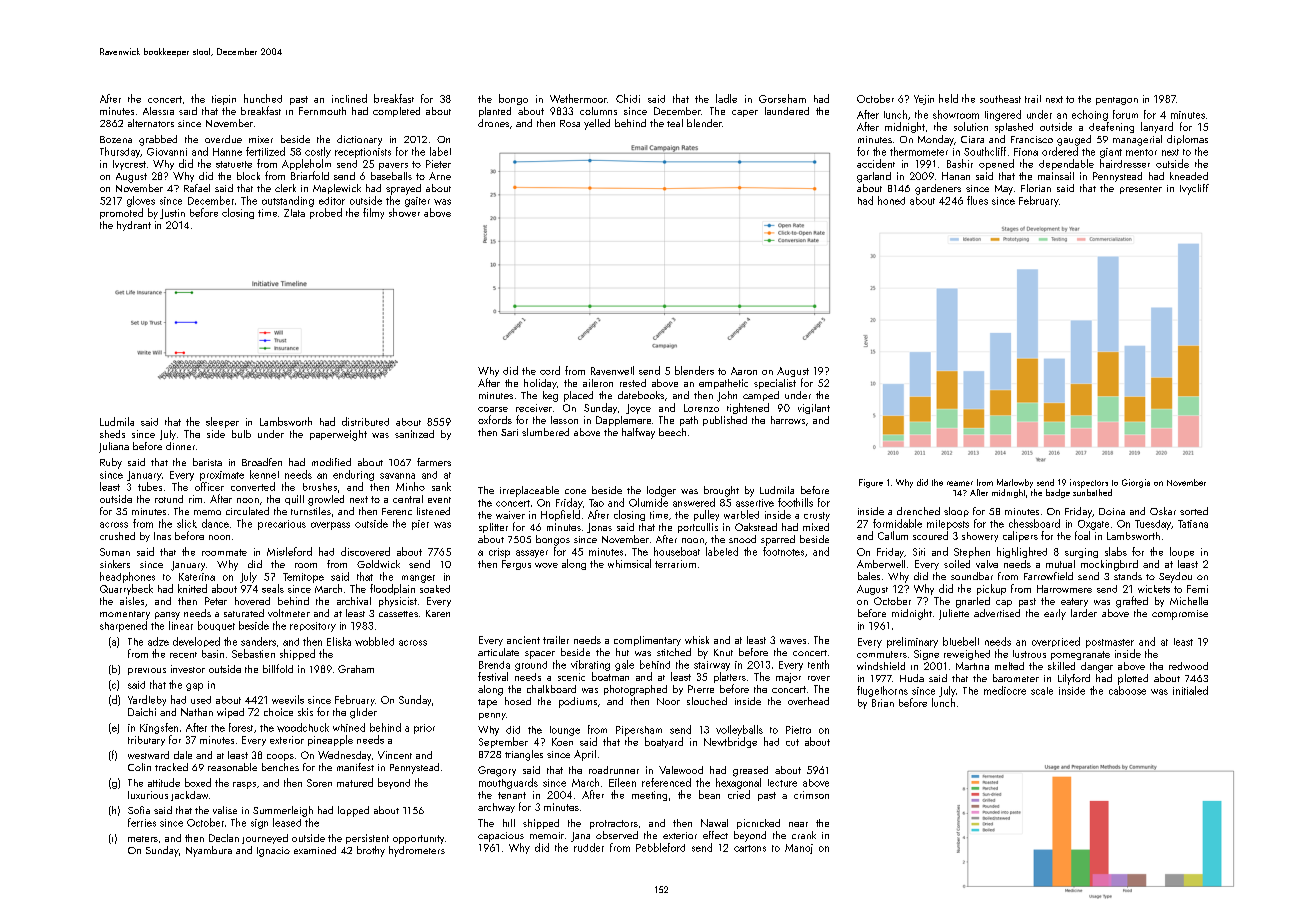  Describe the element at coordinates (167, 152) in the document. I see `Giovanni` at that location.
